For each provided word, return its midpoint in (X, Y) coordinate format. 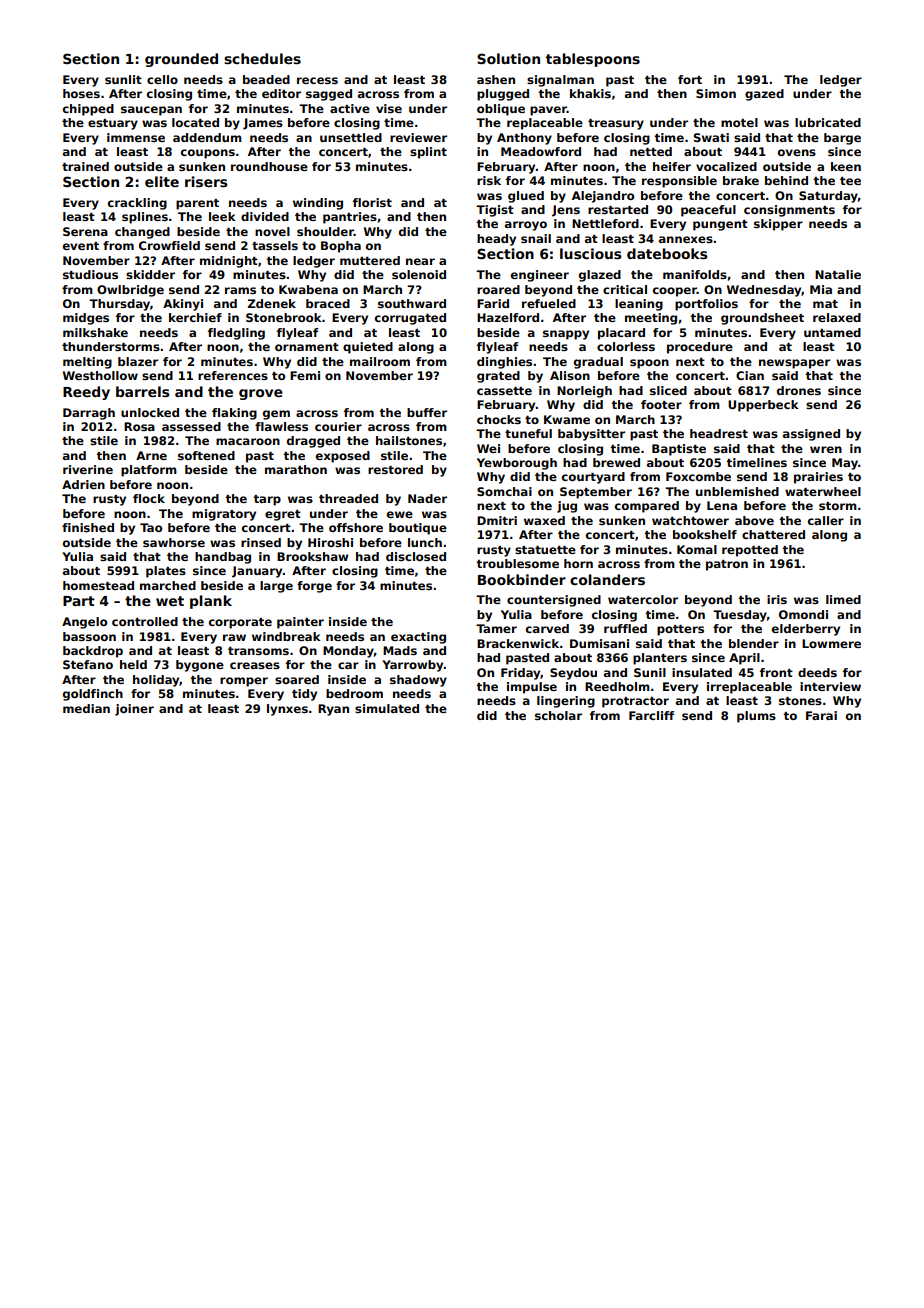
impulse (532, 688)
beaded (266, 79)
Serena (85, 231)
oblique (501, 110)
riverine (88, 469)
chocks (499, 419)
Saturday (828, 197)
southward (412, 303)
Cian (750, 375)
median (86, 708)
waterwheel (823, 491)
